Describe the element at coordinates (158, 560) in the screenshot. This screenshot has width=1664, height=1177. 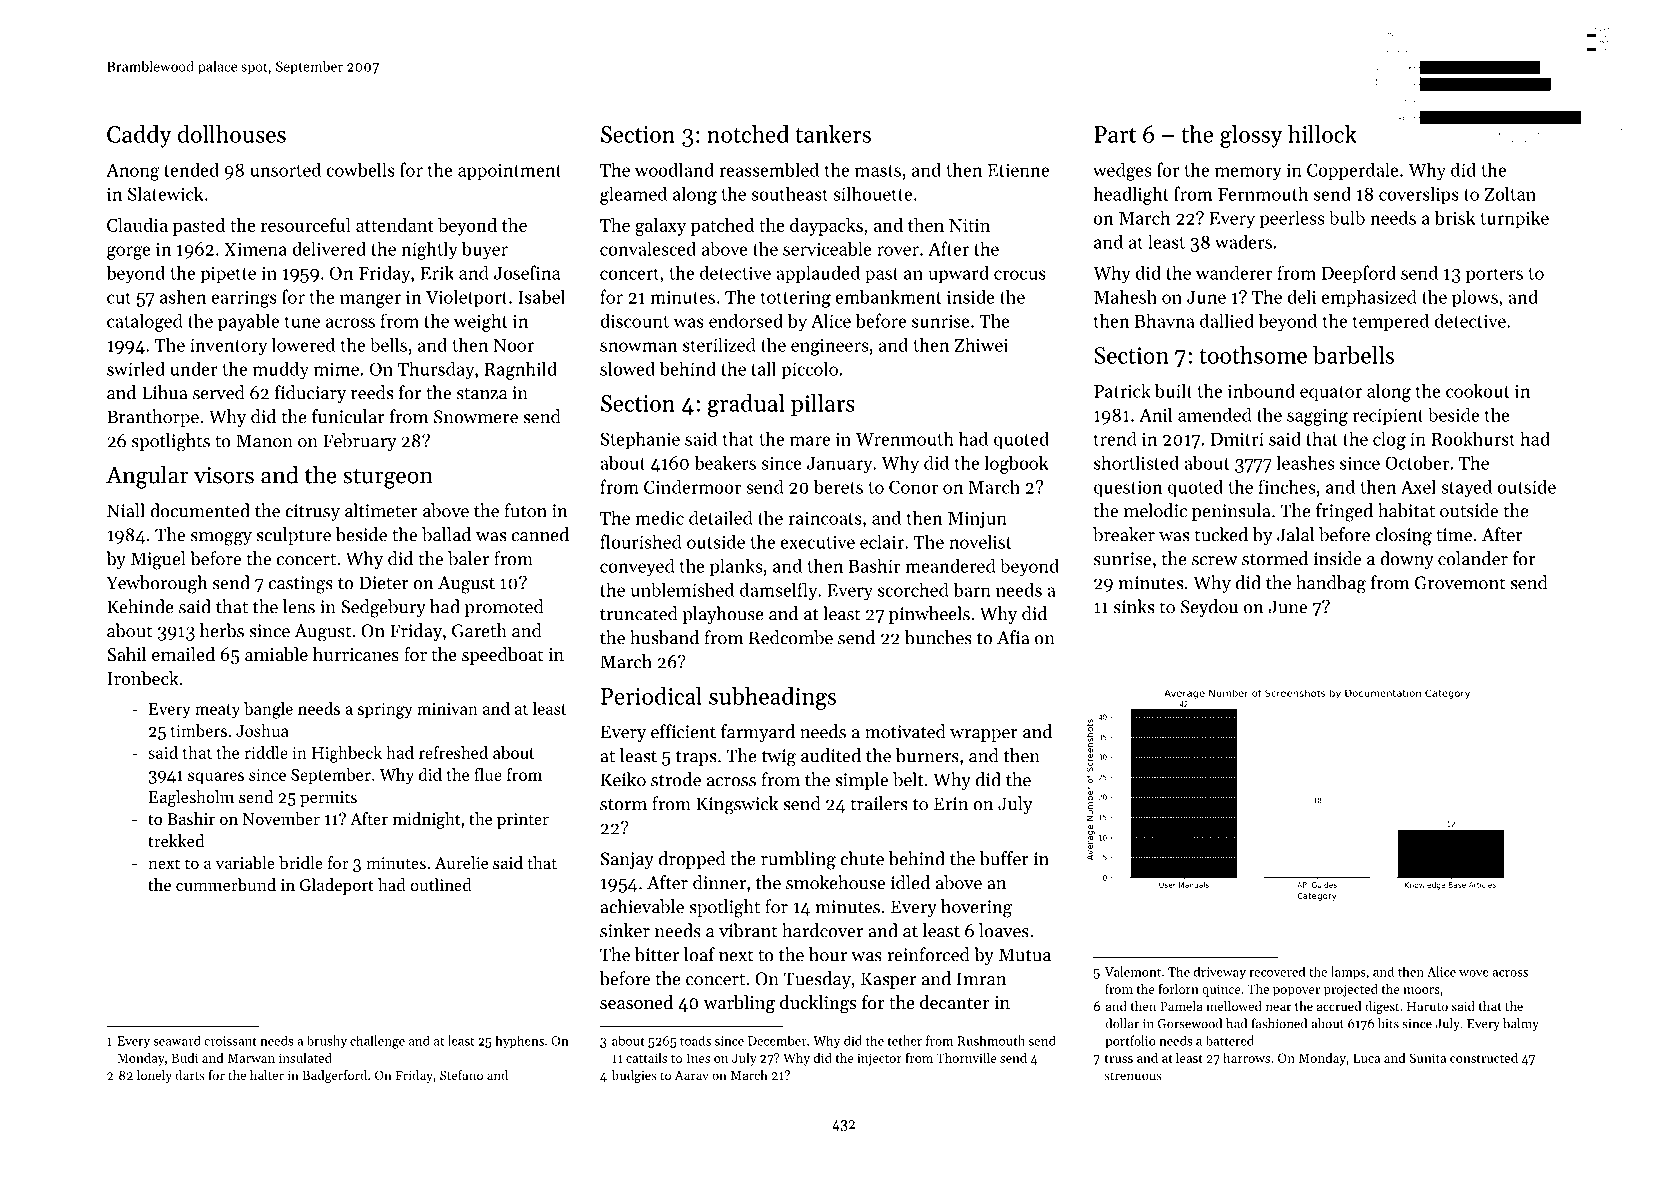
I see `Miguel` at that location.
